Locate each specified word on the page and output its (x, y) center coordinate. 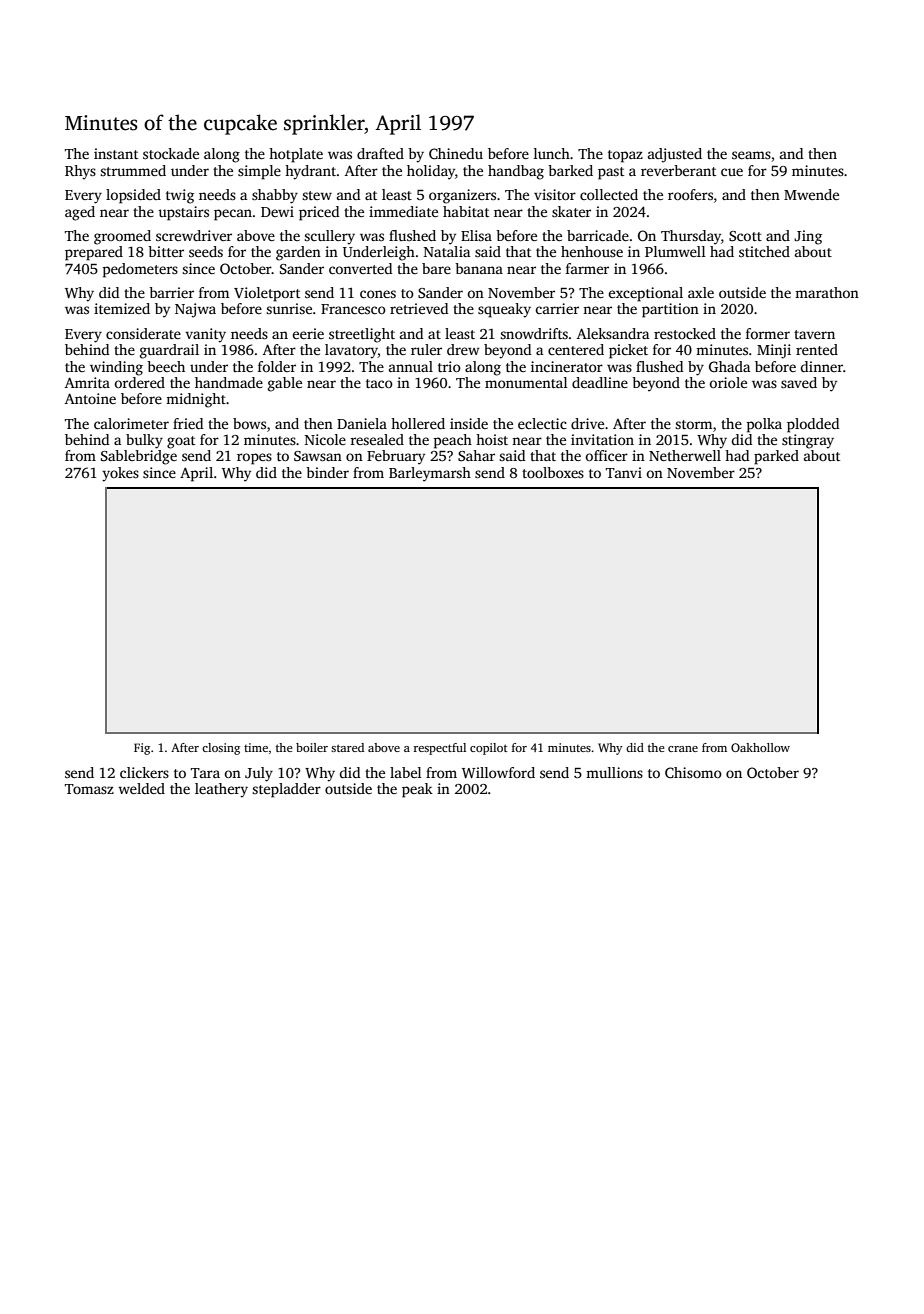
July (259, 774)
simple (259, 172)
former (768, 333)
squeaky (504, 310)
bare (436, 268)
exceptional (646, 294)
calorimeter (131, 423)
